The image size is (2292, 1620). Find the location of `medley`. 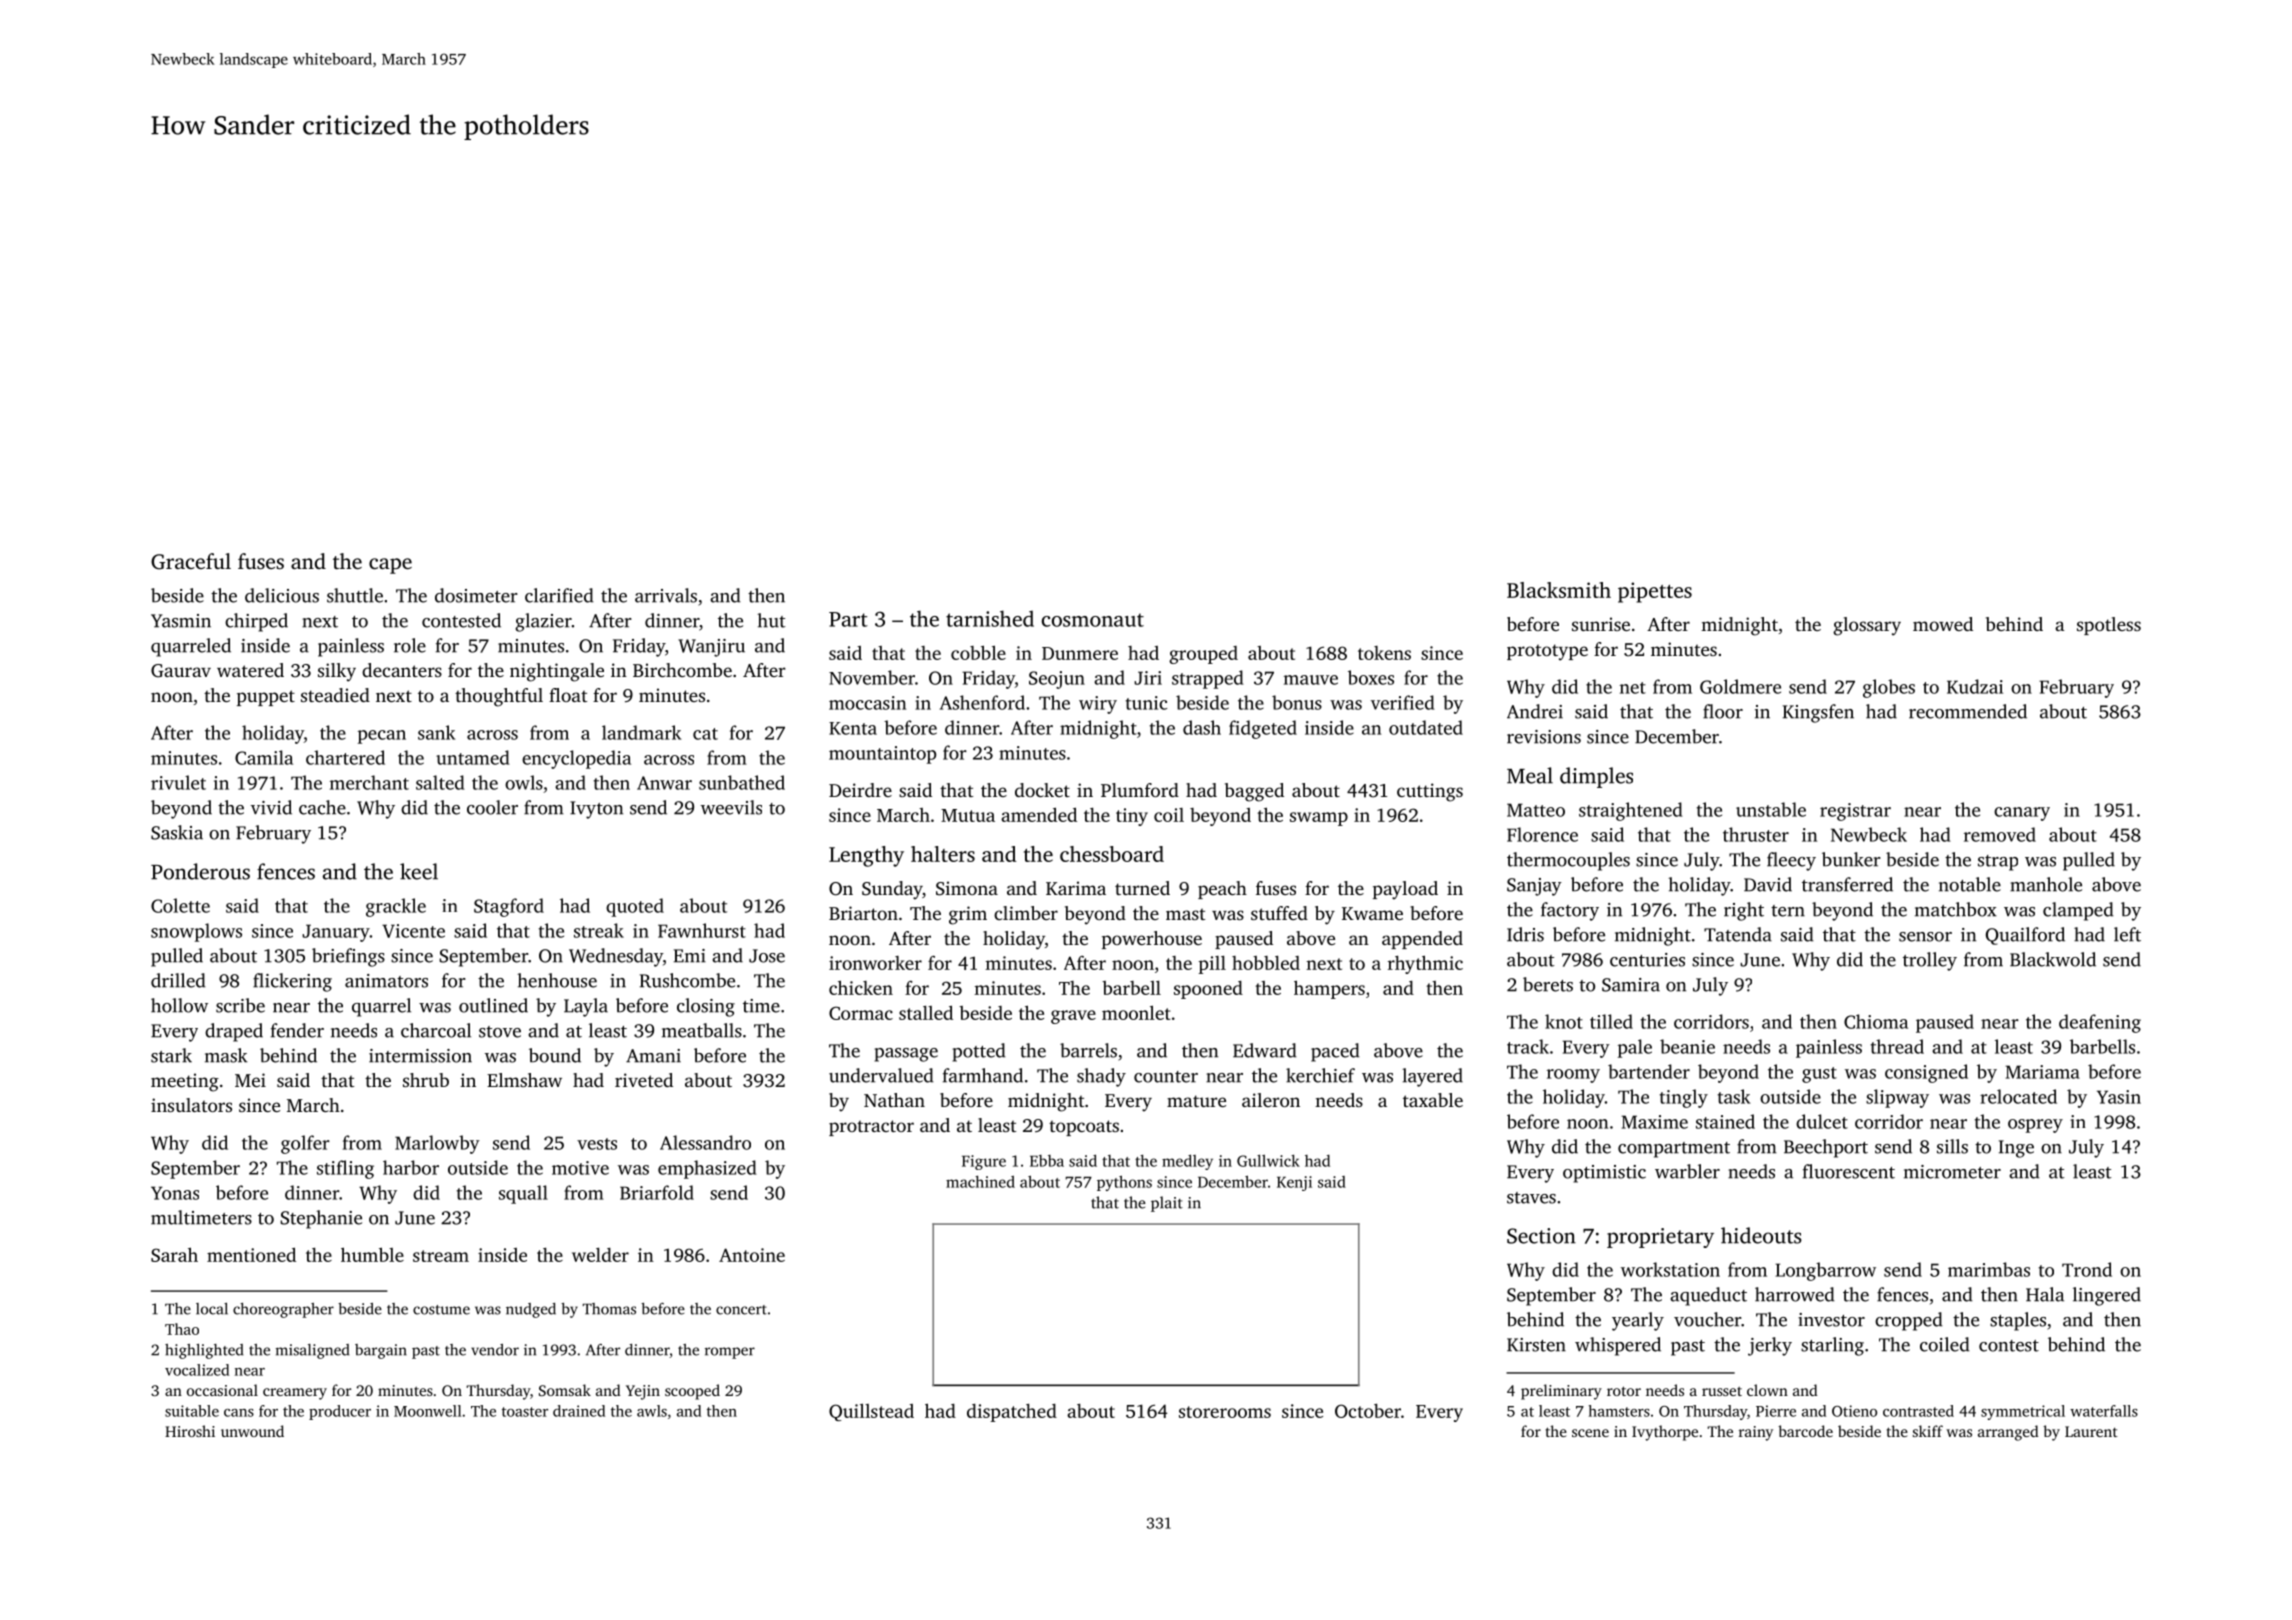

medley is located at coordinates (1187, 1162).
